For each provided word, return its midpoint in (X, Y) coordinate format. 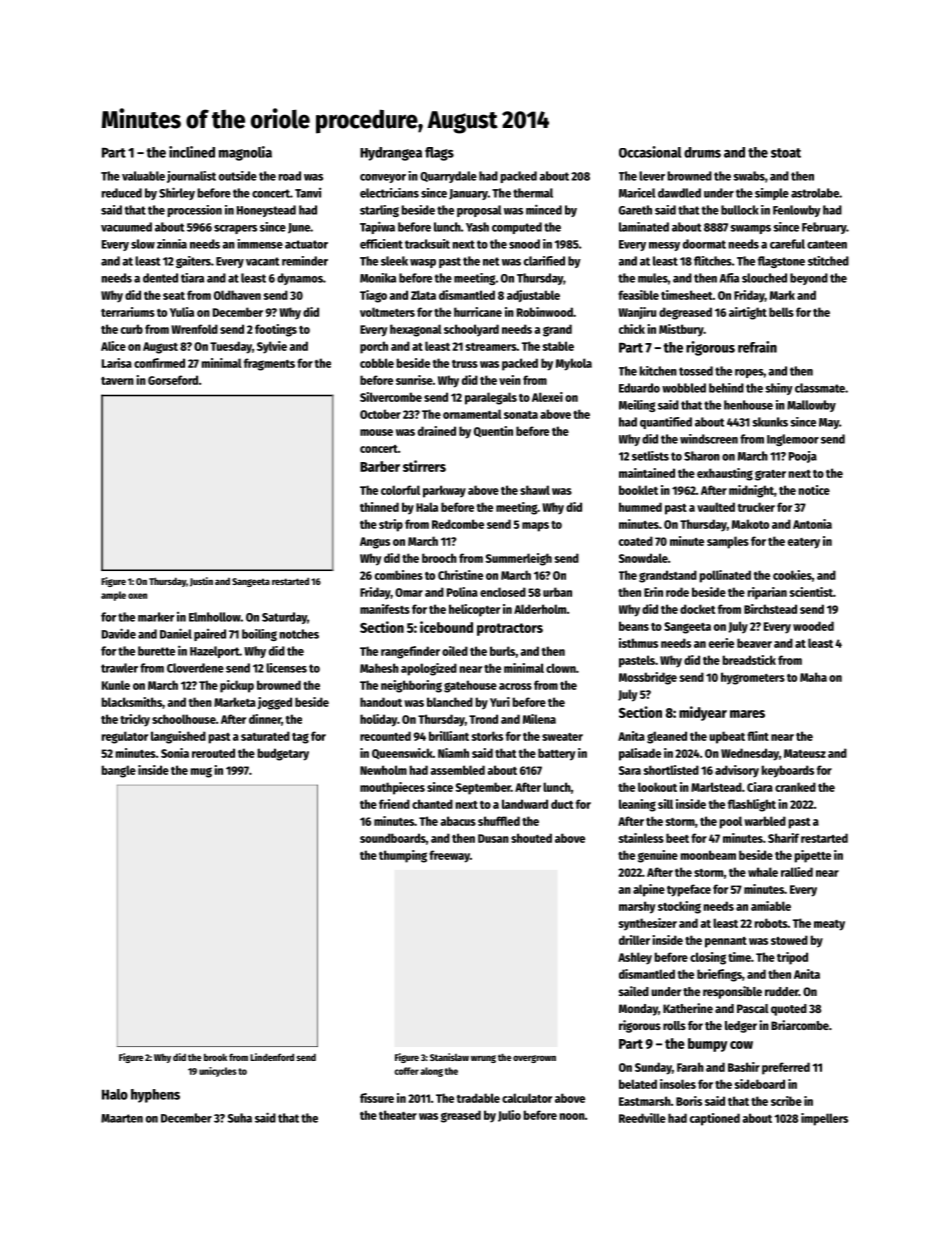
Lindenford (272, 1057)
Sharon (702, 456)
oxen (137, 596)
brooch (439, 558)
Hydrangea (391, 154)
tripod (792, 958)
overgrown (534, 1059)
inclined (192, 152)
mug (201, 772)
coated (636, 541)
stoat (786, 153)
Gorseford (173, 380)
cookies (792, 575)
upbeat (727, 737)
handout (381, 702)
